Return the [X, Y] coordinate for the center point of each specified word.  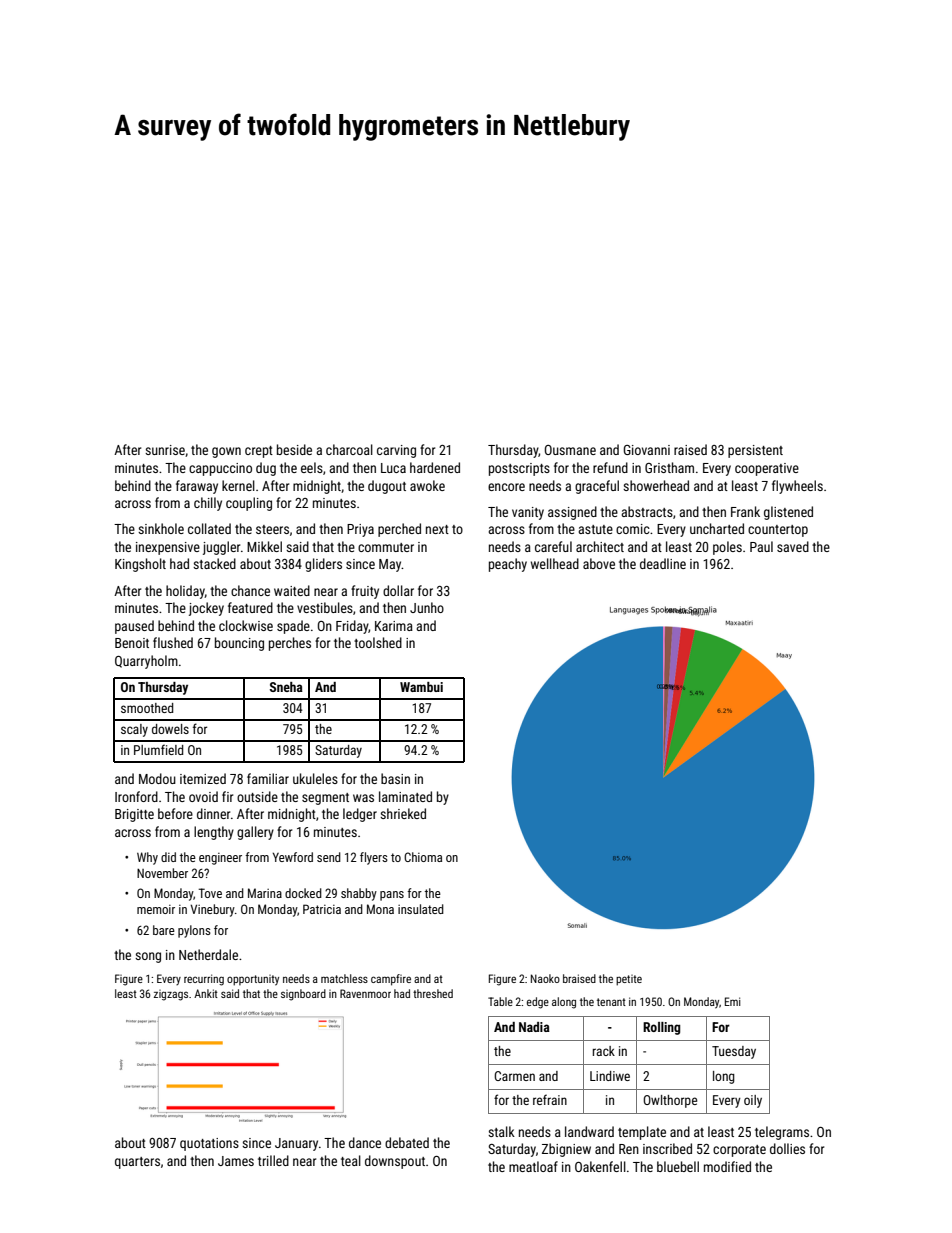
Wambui [421, 687]
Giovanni [646, 450]
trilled [273, 1160]
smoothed [147, 708]
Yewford [293, 857]
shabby [359, 894]
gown [226, 452]
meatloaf [533, 1166]
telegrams [782, 1133]
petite [629, 980]
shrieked [403, 813]
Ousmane [570, 450]
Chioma [423, 857]
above [599, 563]
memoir [156, 909]
